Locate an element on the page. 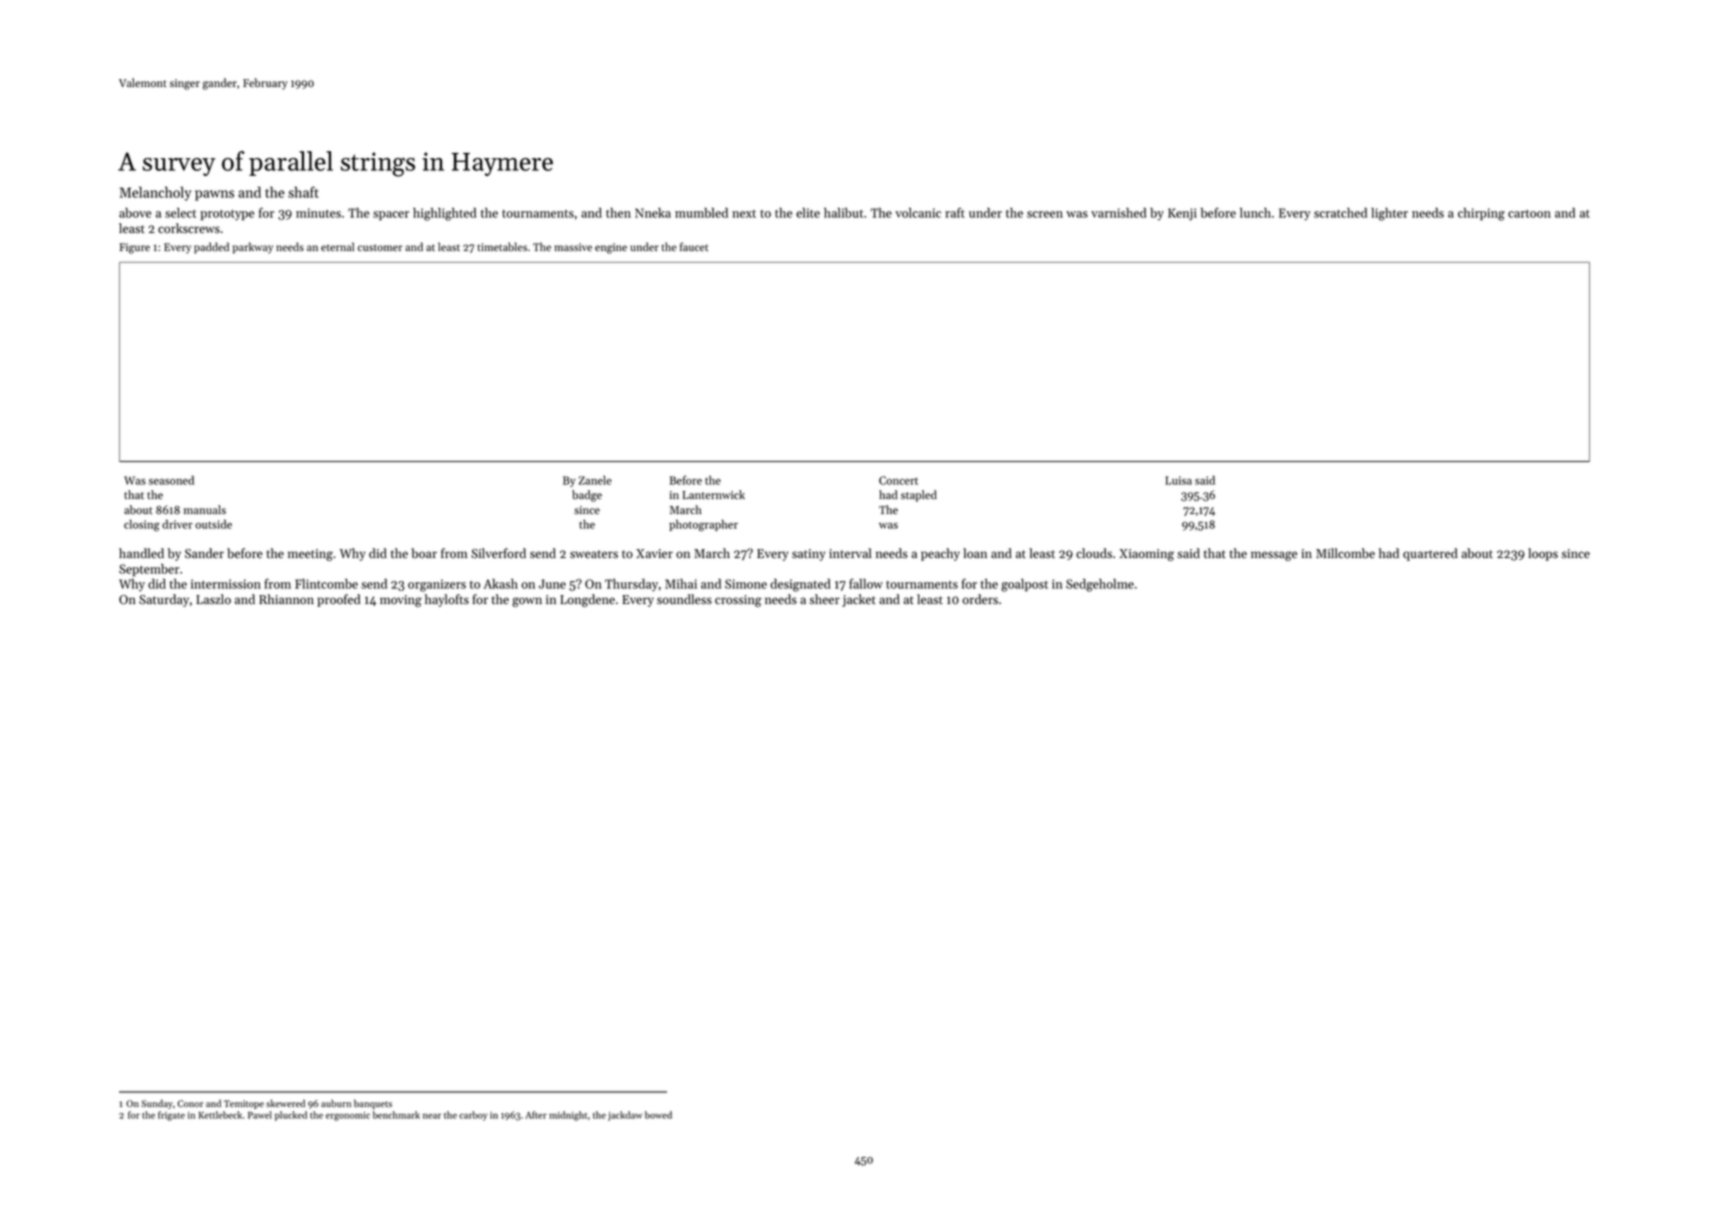  Concert is located at coordinates (898, 480).
